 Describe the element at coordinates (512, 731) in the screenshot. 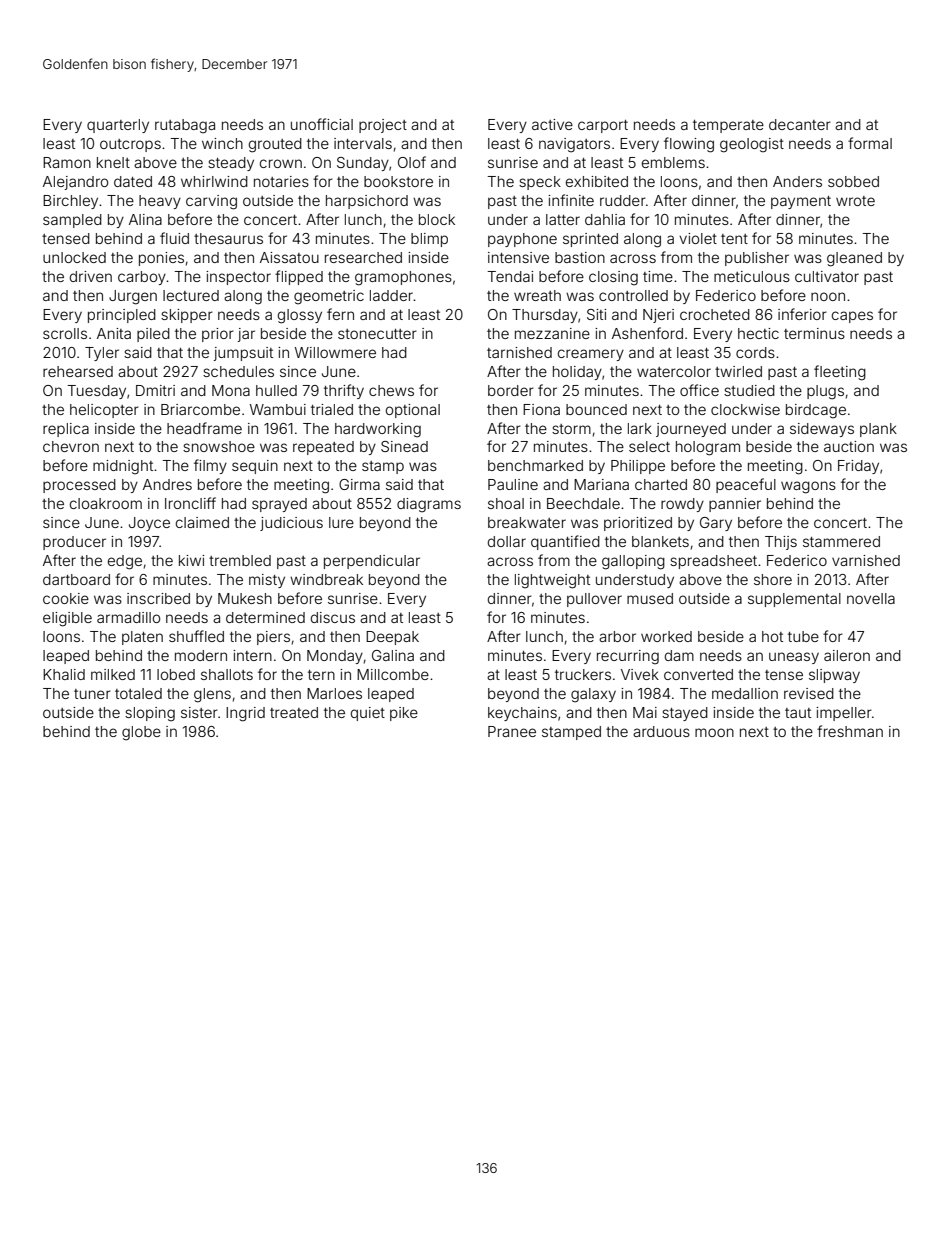

I see `Pranee` at that location.
